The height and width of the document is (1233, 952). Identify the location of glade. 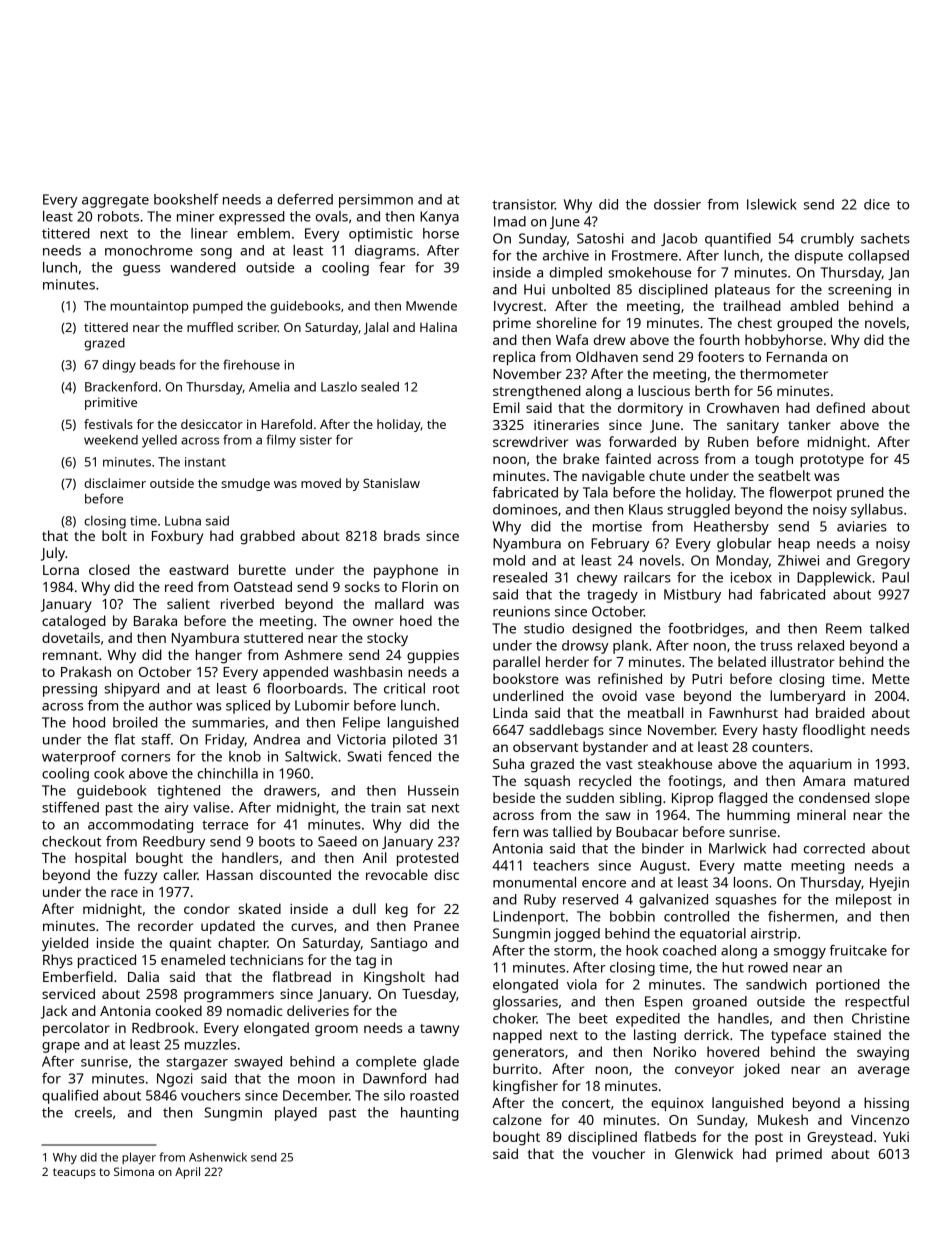
(441, 1063).
